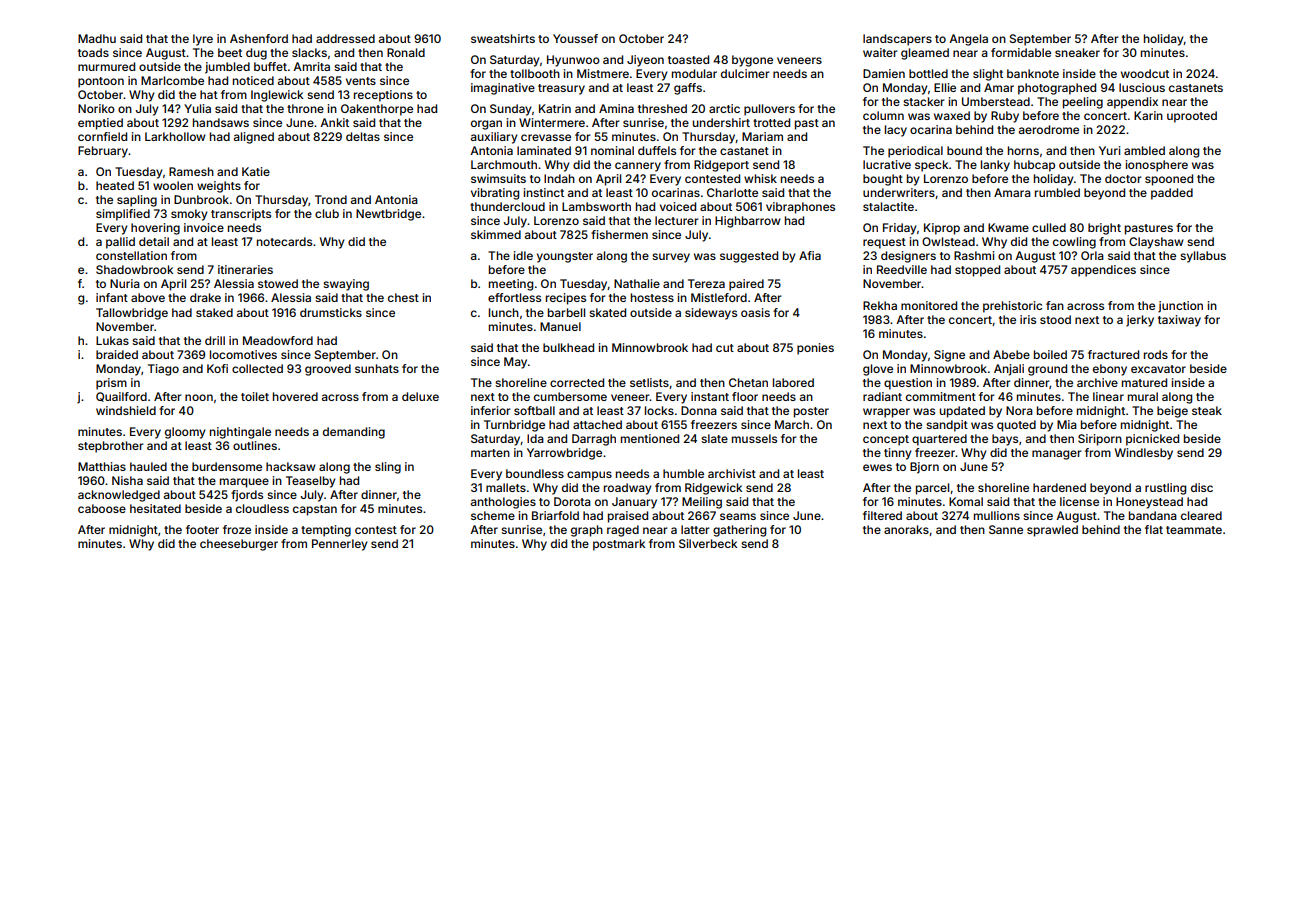 This screenshot has width=1308, height=924. I want to click on stopped, so click(977, 271).
